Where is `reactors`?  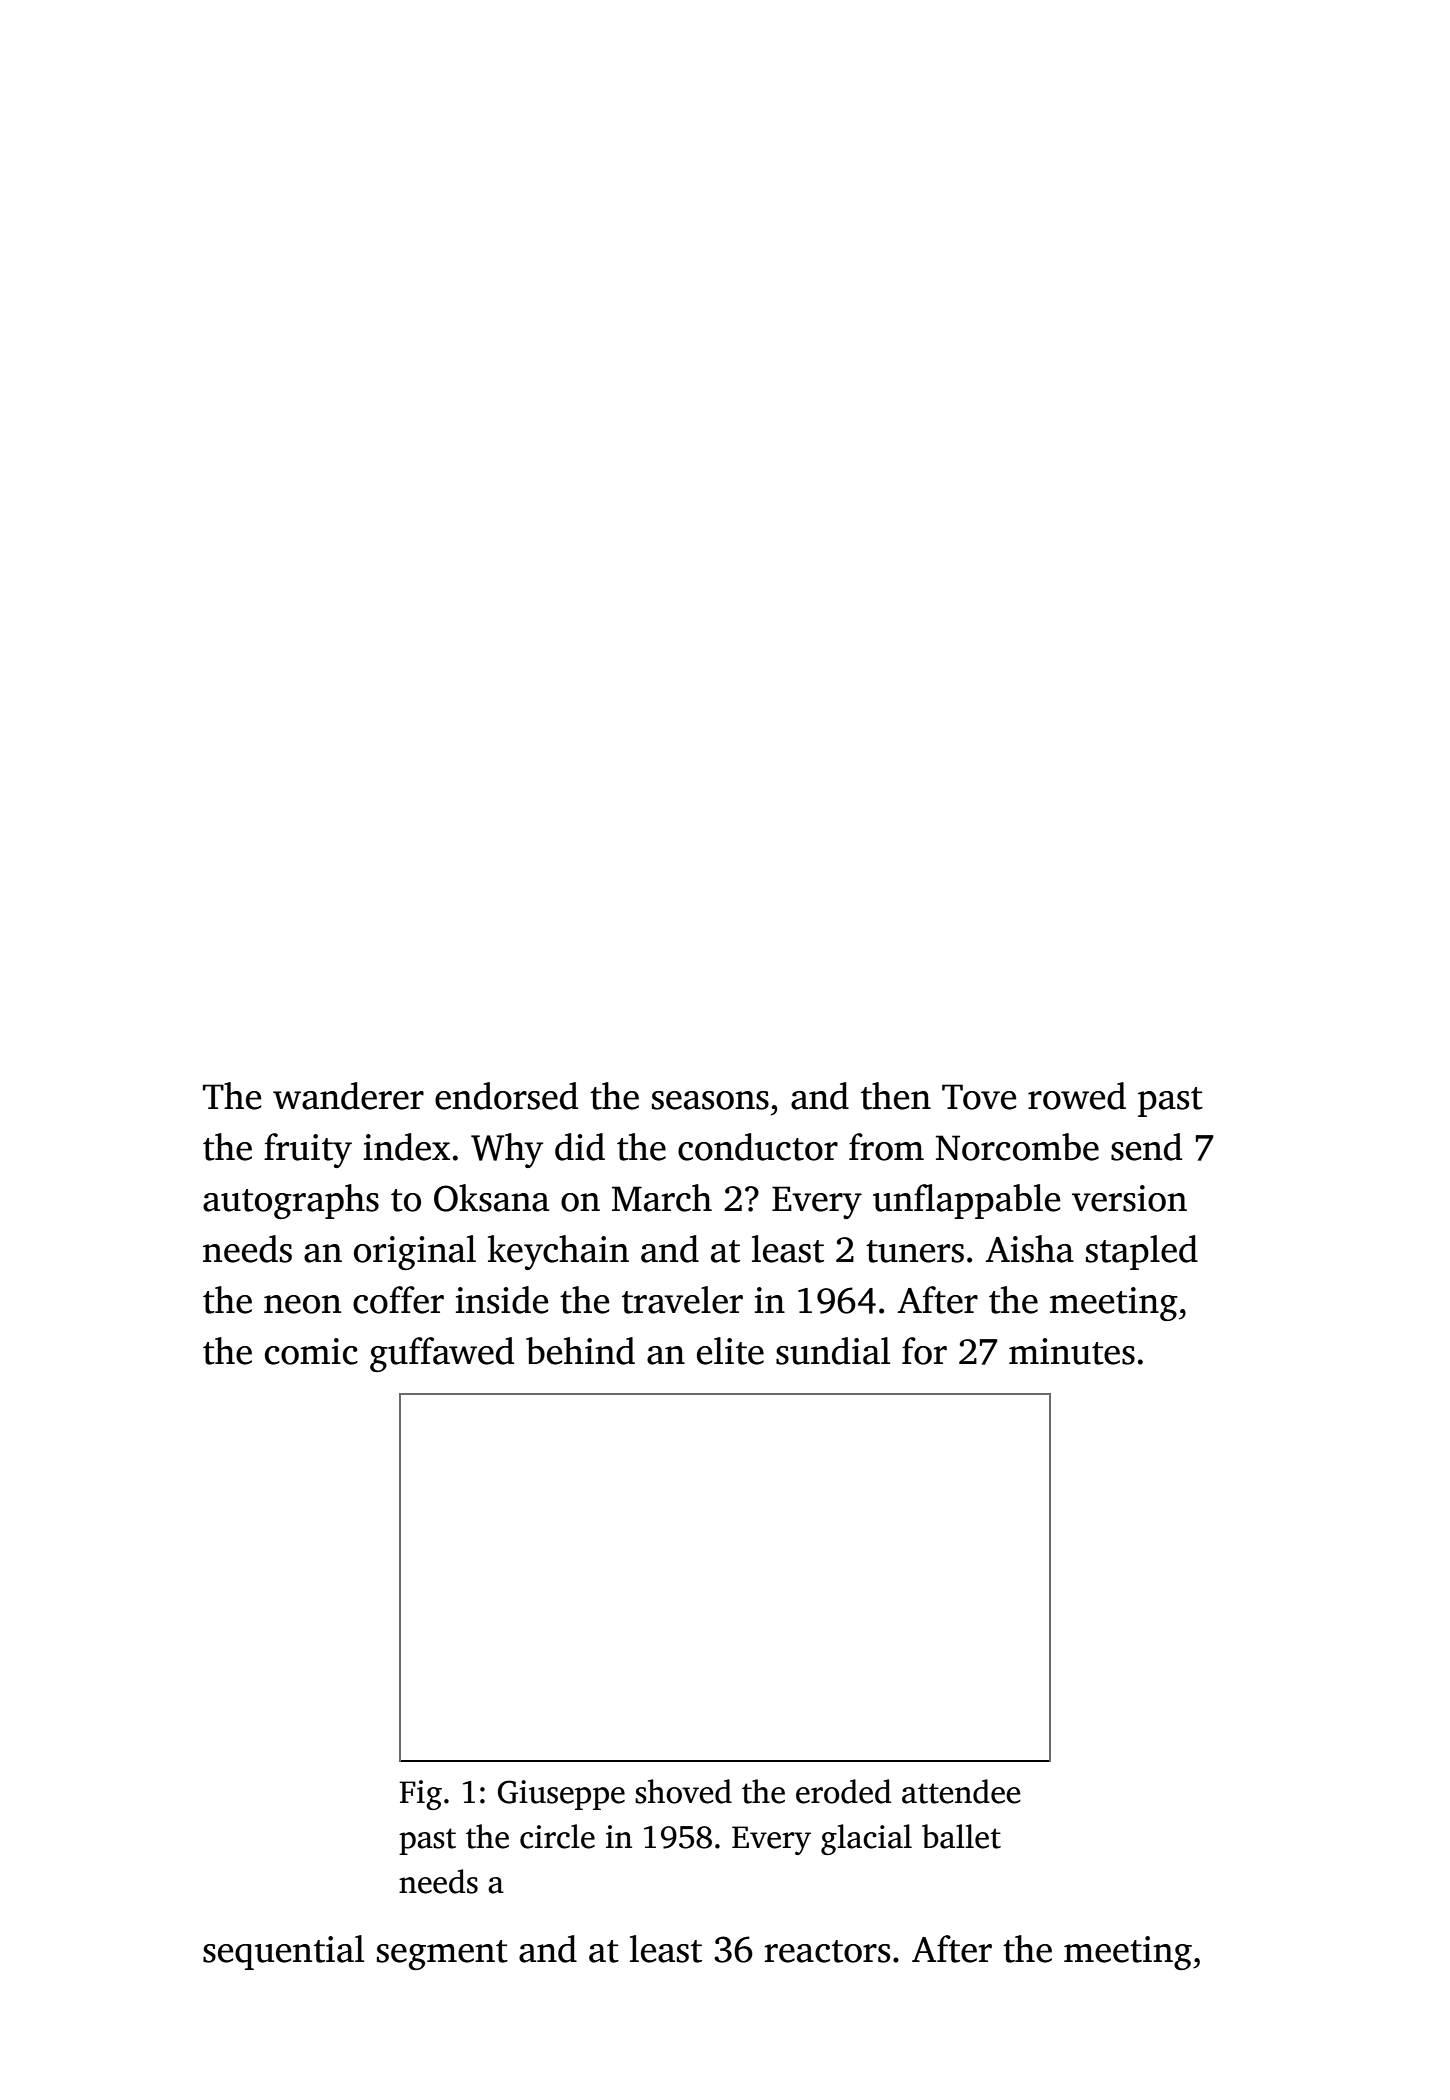 reactors is located at coordinates (827, 1951).
